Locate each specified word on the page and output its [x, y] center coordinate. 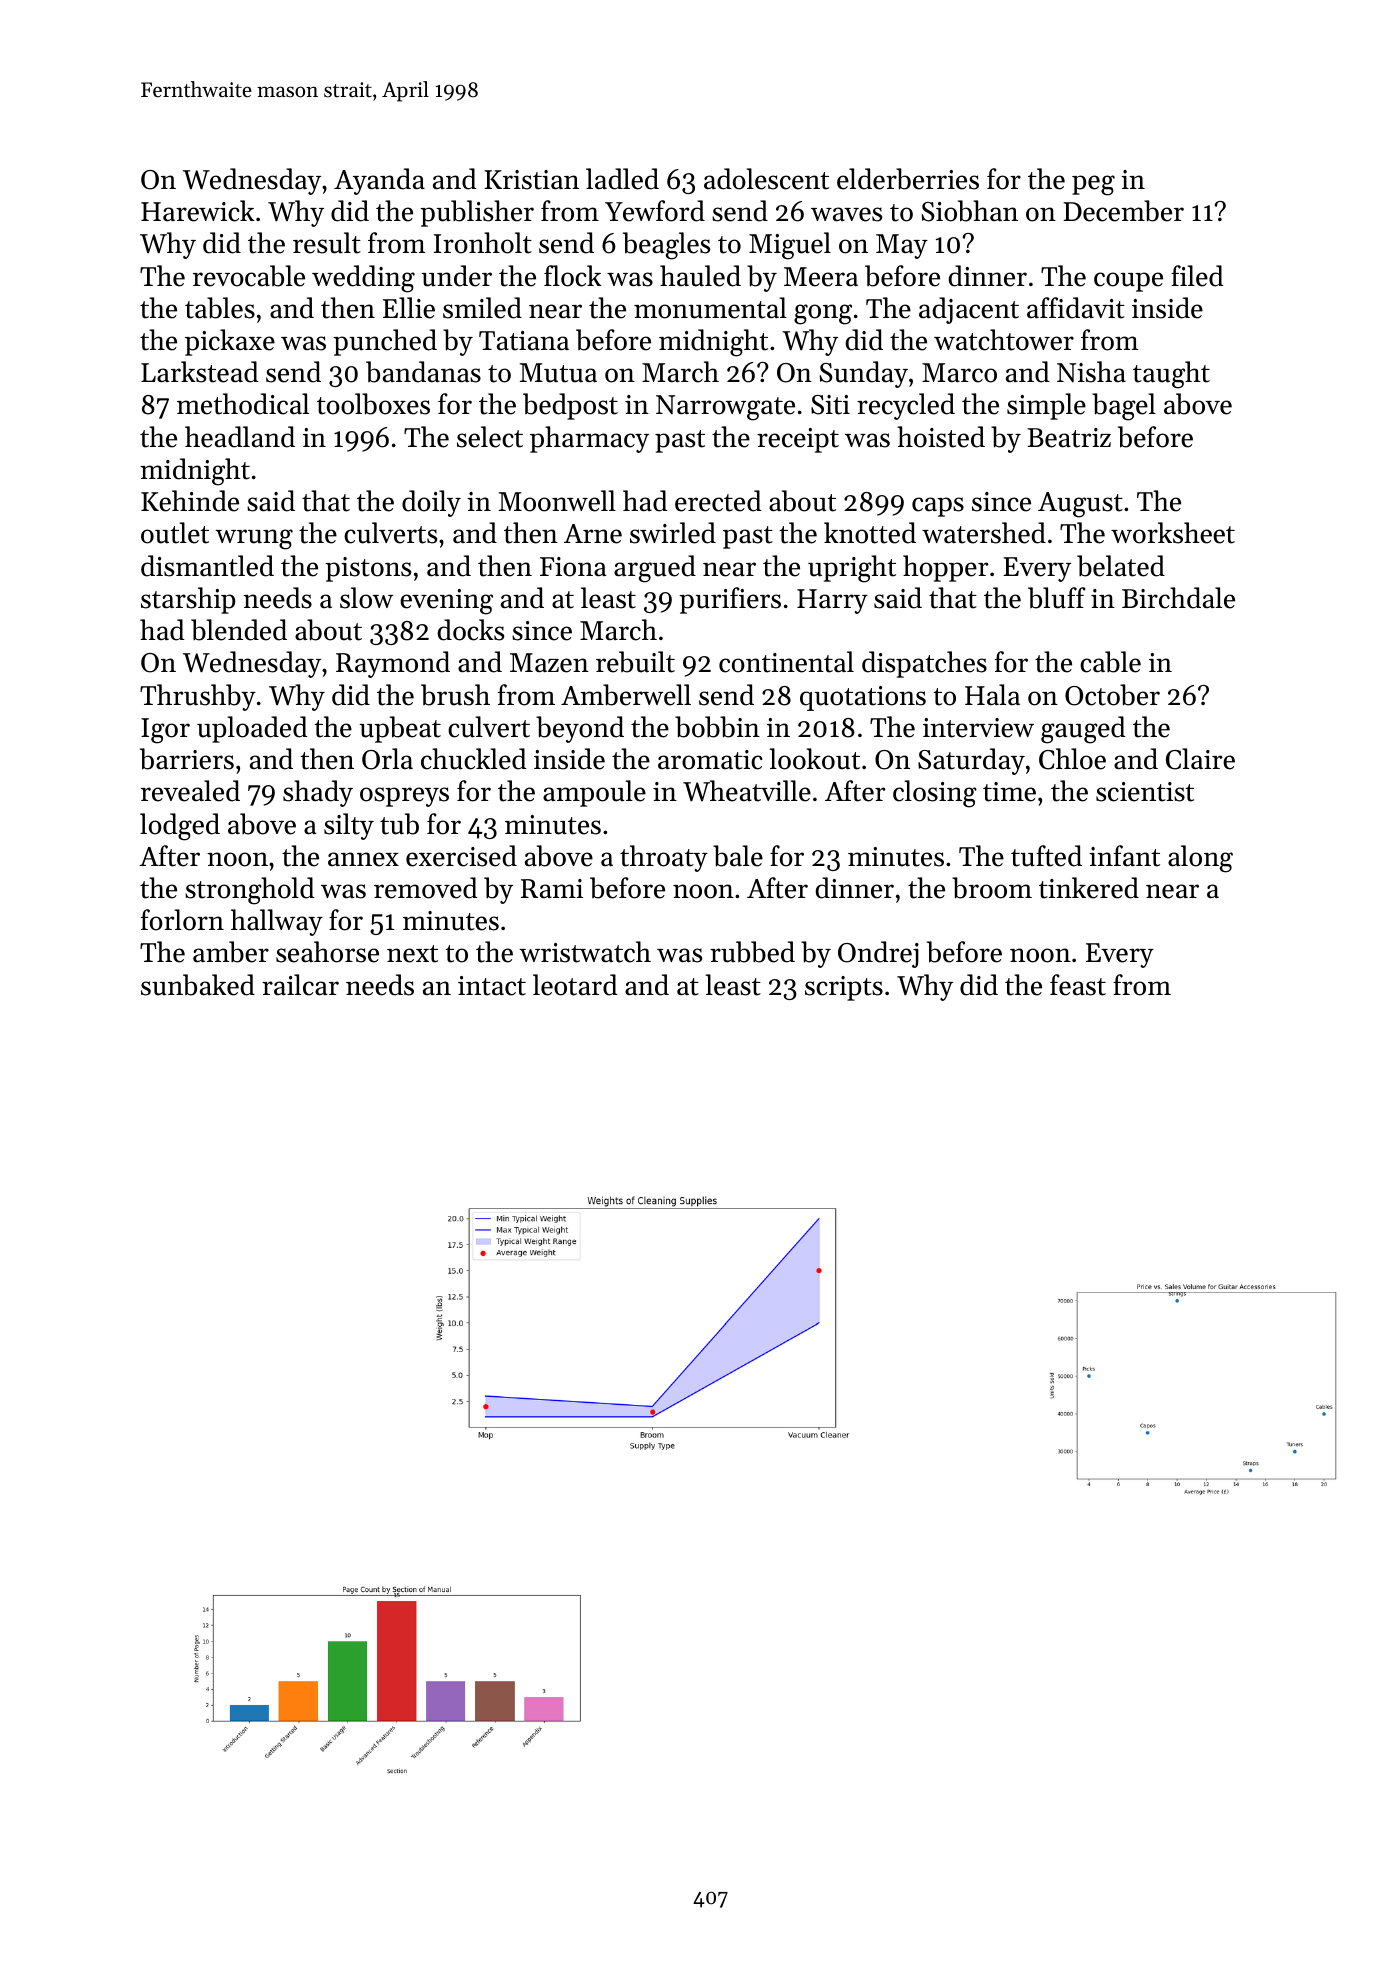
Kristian [531, 180]
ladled [622, 179]
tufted [1046, 856]
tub [399, 824]
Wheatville [747, 791]
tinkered [1089, 888]
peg [1093, 185]
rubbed [752, 952]
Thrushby [198, 697]
